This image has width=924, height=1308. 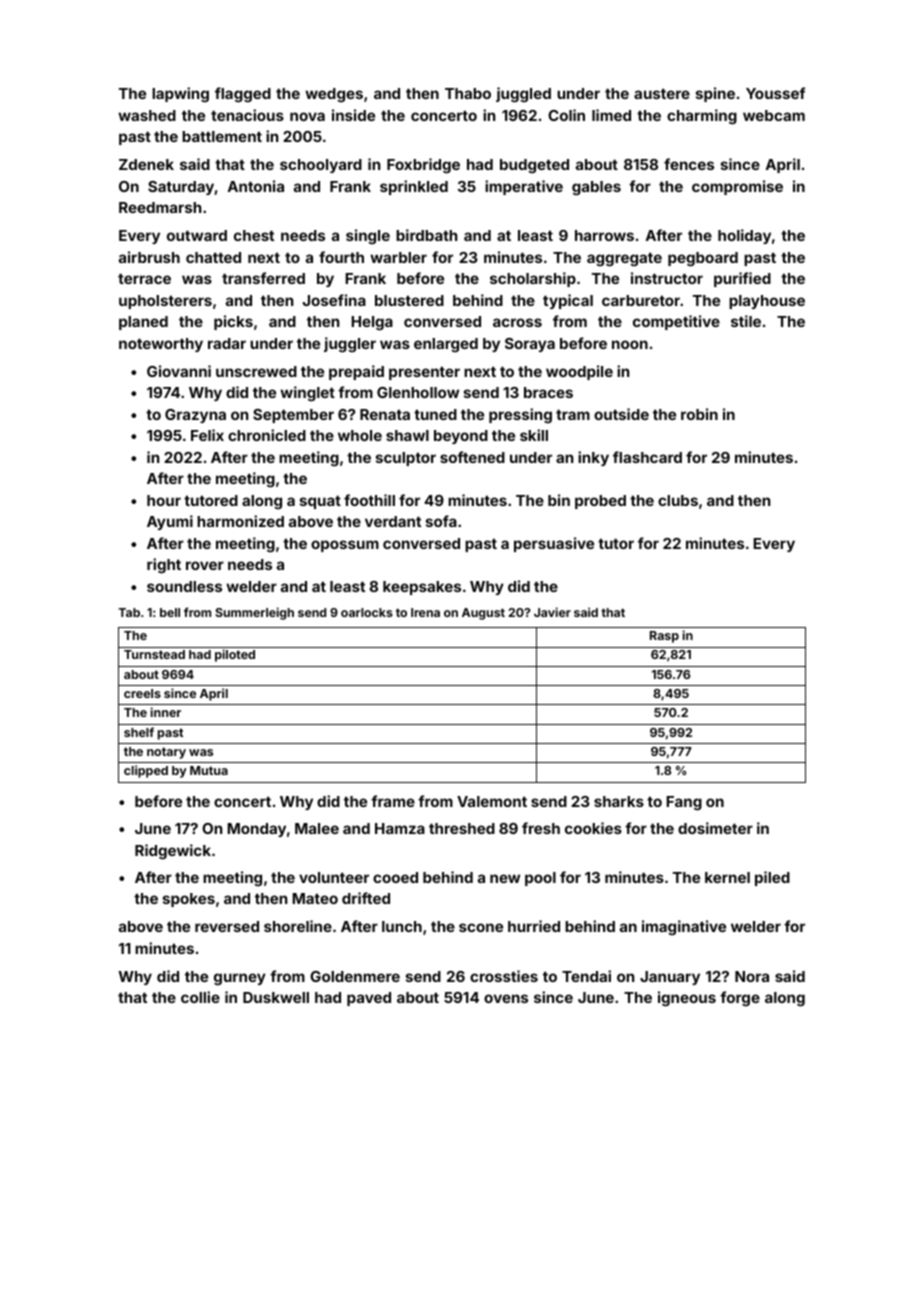 What do you see at coordinates (523, 95) in the image?
I see `juggled` at bounding box center [523, 95].
